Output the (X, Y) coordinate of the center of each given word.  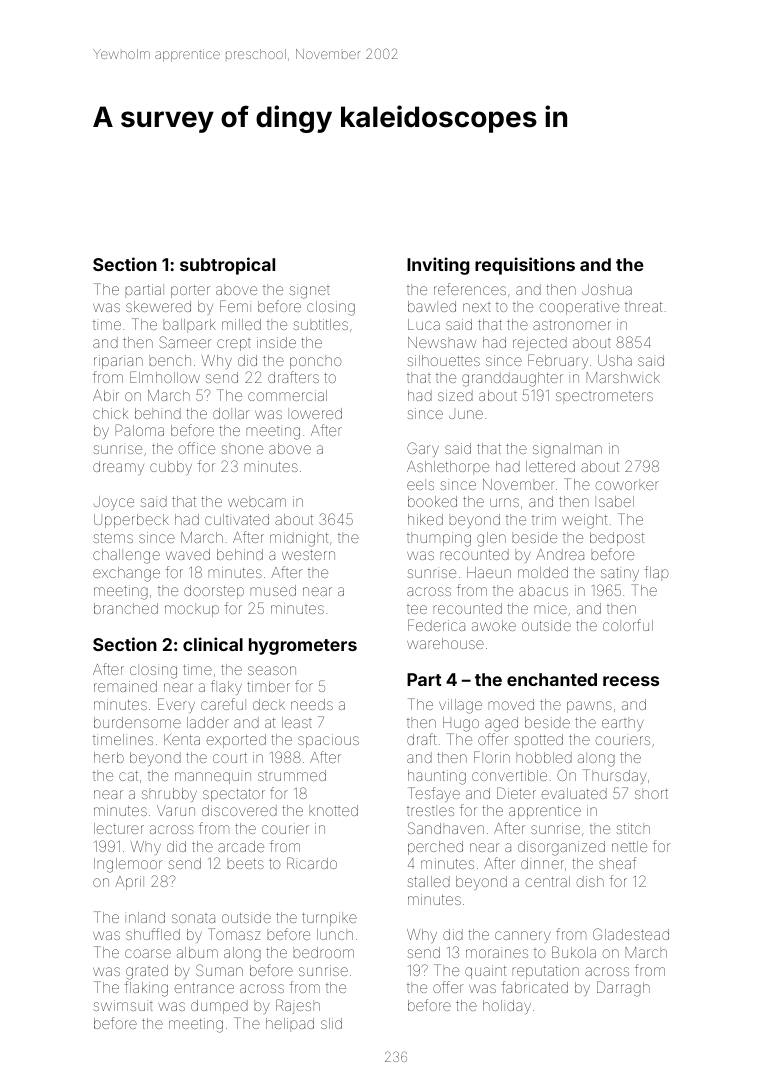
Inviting (438, 266)
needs (312, 704)
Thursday (615, 776)
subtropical (227, 266)
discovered (239, 810)
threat (643, 306)
